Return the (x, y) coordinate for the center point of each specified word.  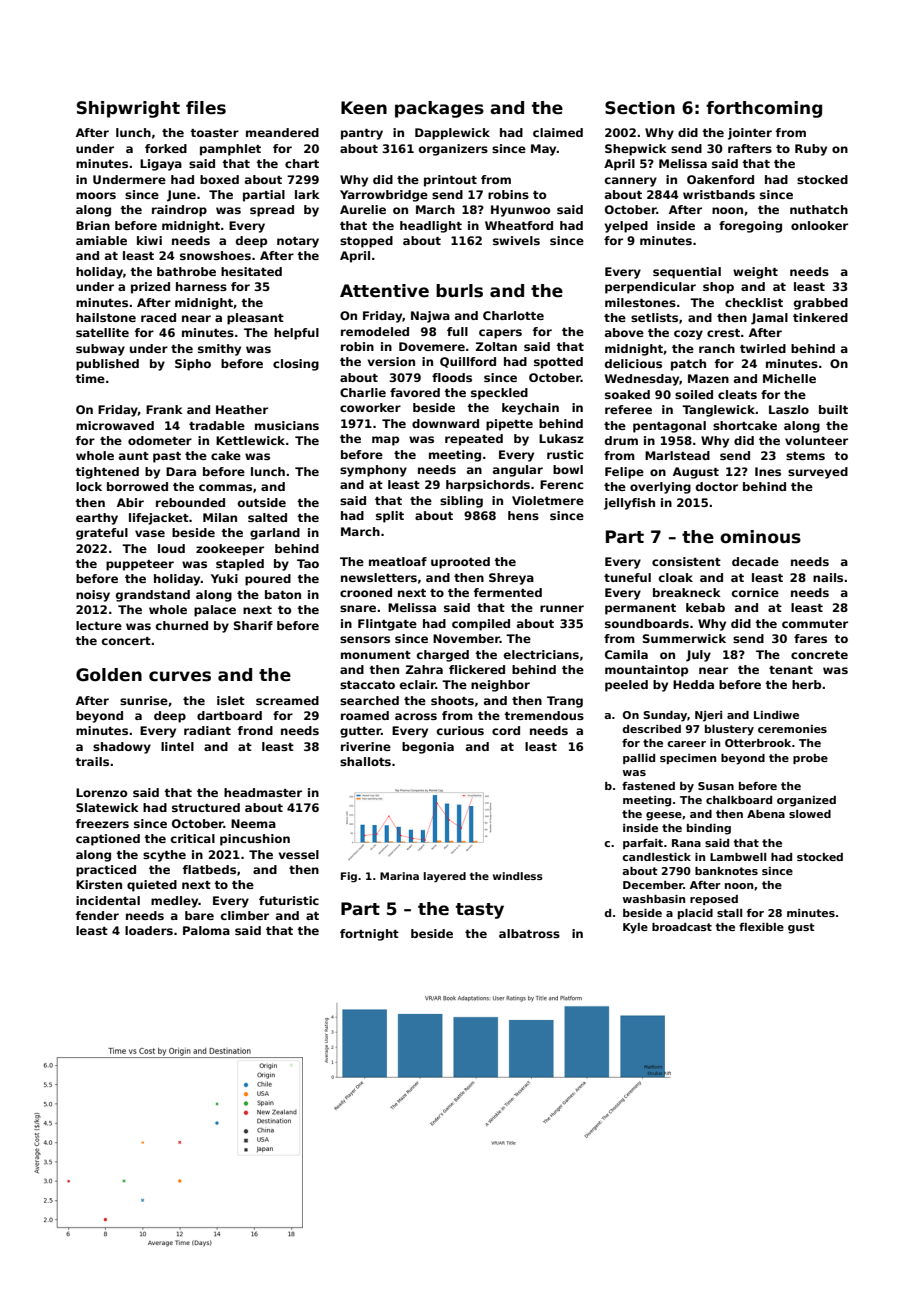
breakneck (687, 592)
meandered (282, 132)
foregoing (750, 227)
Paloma (206, 930)
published (107, 365)
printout (450, 181)
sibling (461, 502)
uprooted (460, 563)
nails (828, 577)
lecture (99, 625)
